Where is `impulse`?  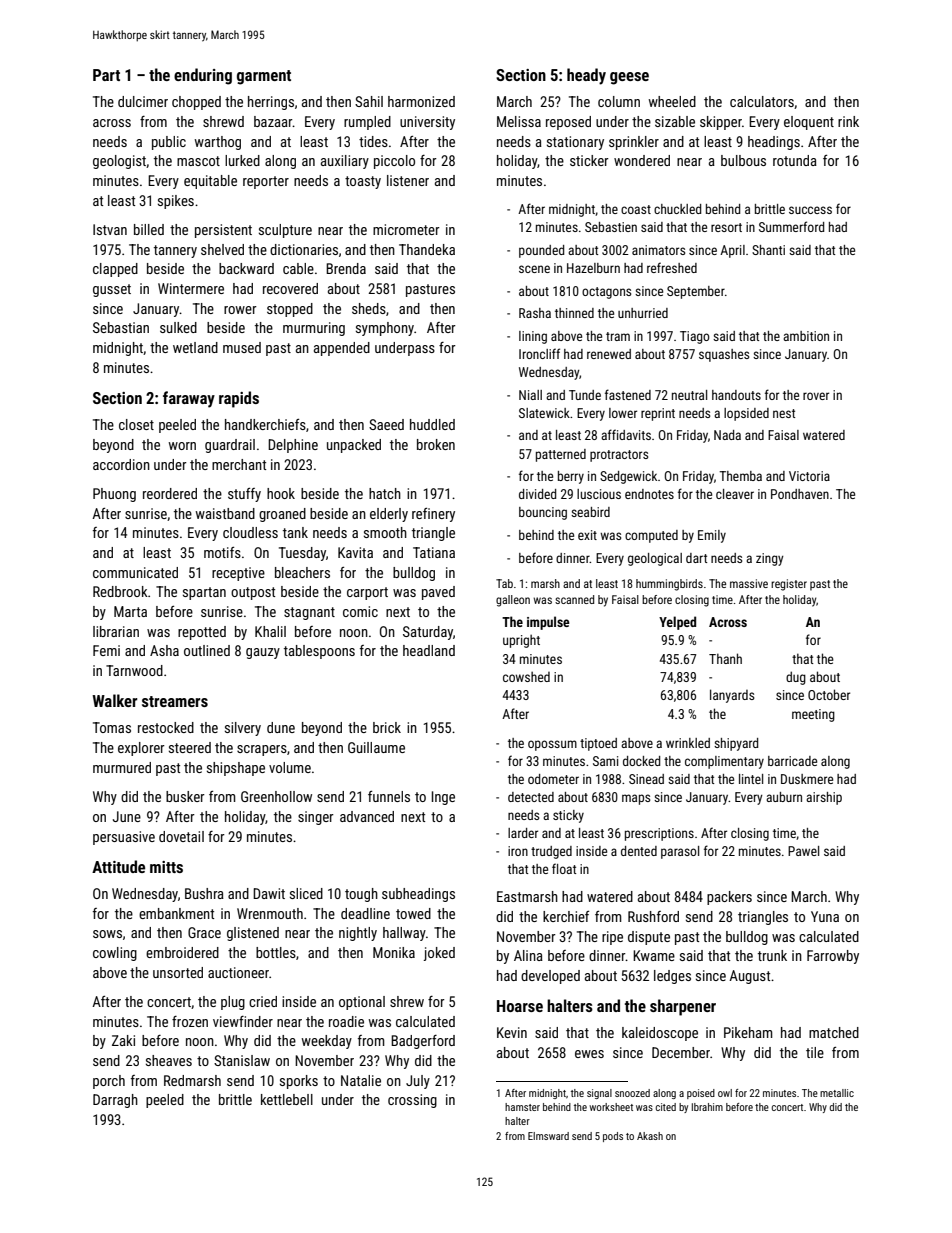
impulse is located at coordinates (548, 623).
